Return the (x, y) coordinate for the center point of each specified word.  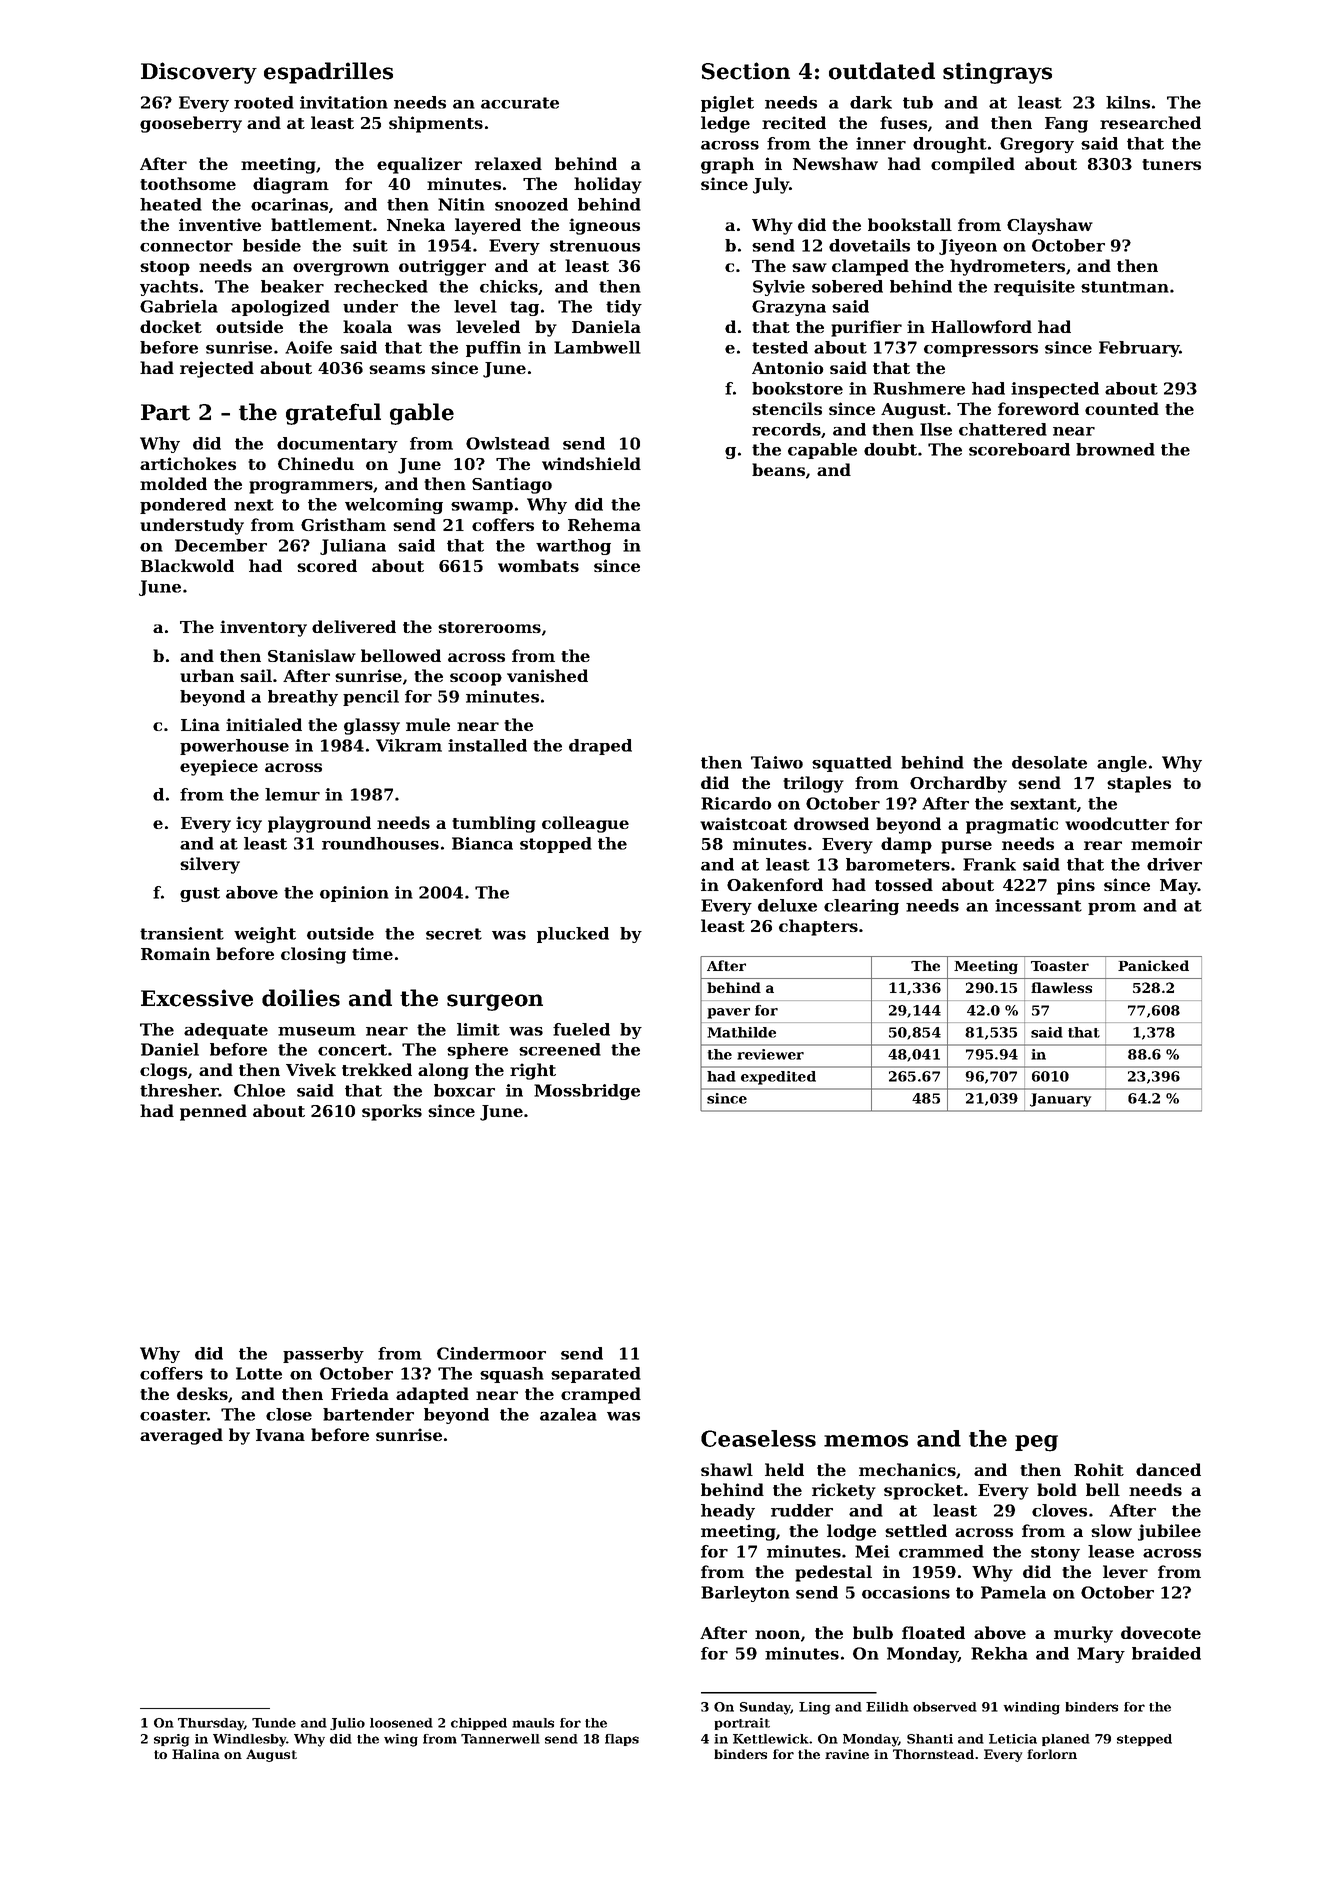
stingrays (997, 73)
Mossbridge (587, 1092)
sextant (1043, 804)
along (443, 1071)
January (1060, 1100)
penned (213, 1112)
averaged (181, 1436)
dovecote (1161, 1632)
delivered (354, 626)
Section (746, 71)
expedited (778, 1078)
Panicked (1153, 965)
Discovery (199, 73)
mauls (533, 1723)
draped (600, 747)
